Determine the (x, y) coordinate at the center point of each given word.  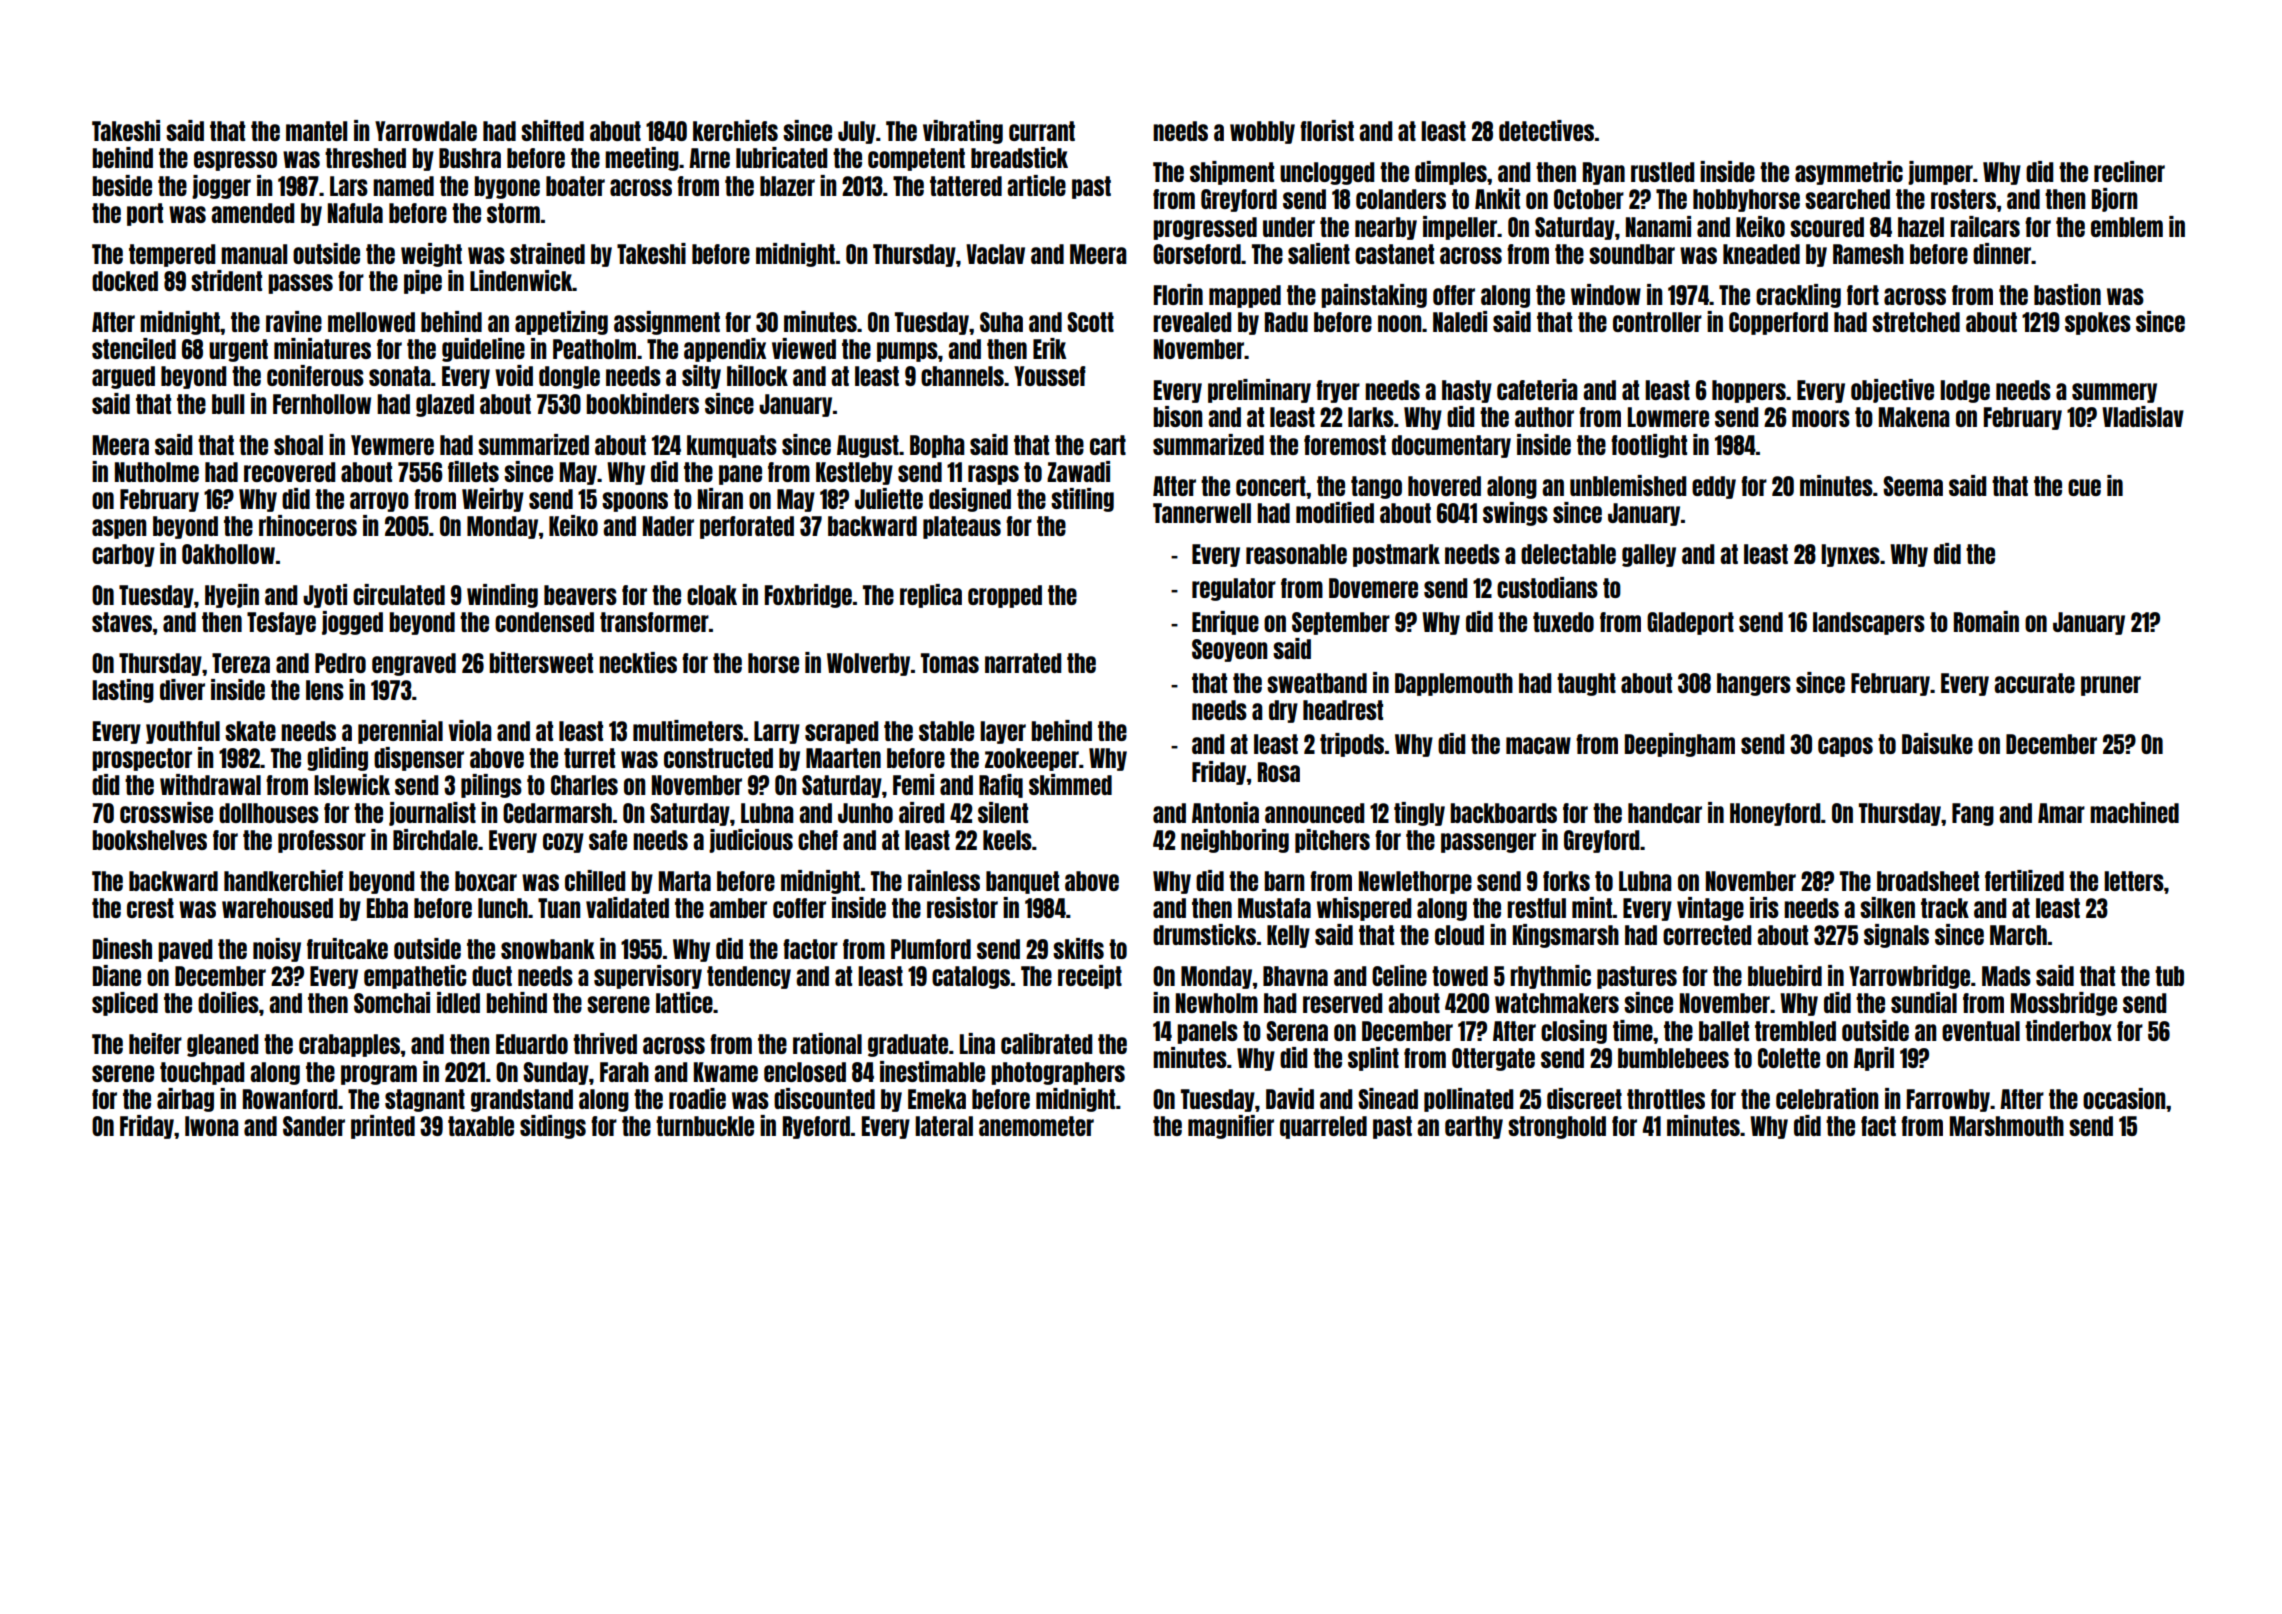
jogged (352, 623)
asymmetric (1849, 173)
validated (627, 907)
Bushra (470, 158)
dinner (2002, 253)
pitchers (1332, 841)
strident (226, 280)
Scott (1090, 322)
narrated (1023, 663)
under (1289, 227)
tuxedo (1563, 622)
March (2018, 935)
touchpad (202, 1073)
